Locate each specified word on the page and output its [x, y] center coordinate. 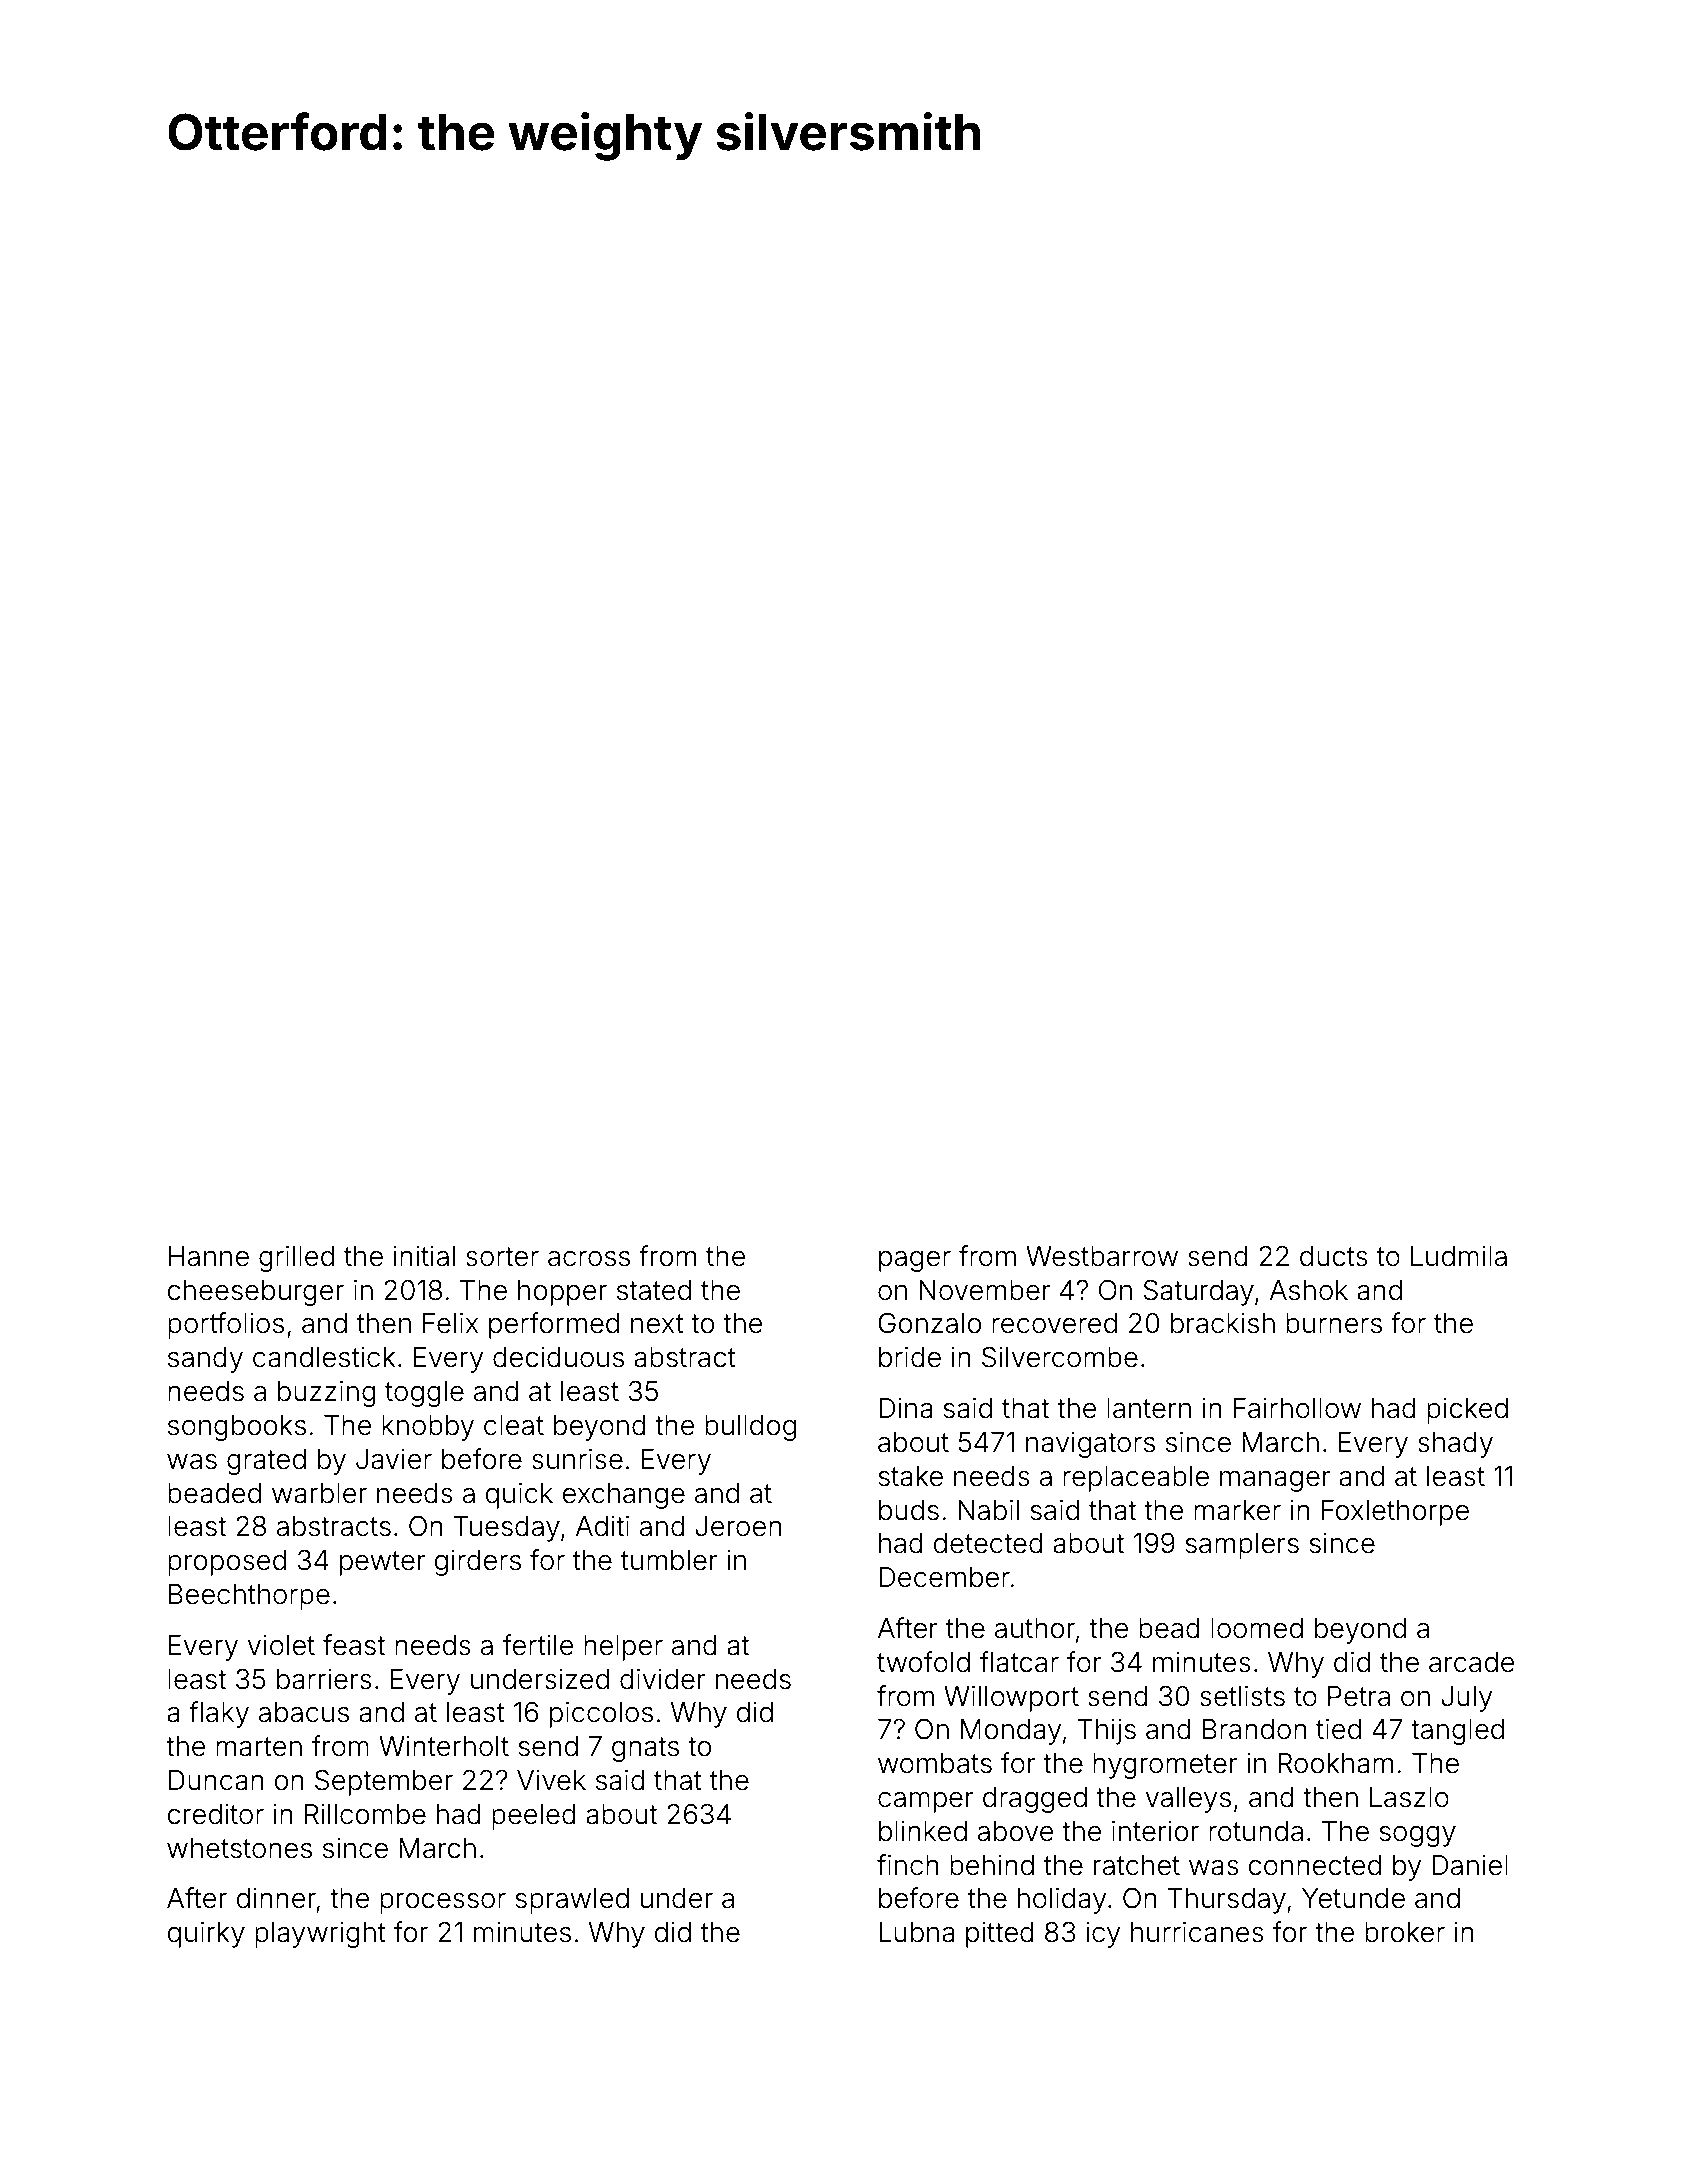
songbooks [237, 1428]
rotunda [1256, 1831]
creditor [216, 1814]
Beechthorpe [249, 1597]
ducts [1334, 1256]
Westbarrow [1102, 1256]
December [944, 1577]
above [1016, 1831]
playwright [320, 1935]
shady [1455, 1445]
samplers [1242, 1546]
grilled [296, 1258]
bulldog [750, 1428]
